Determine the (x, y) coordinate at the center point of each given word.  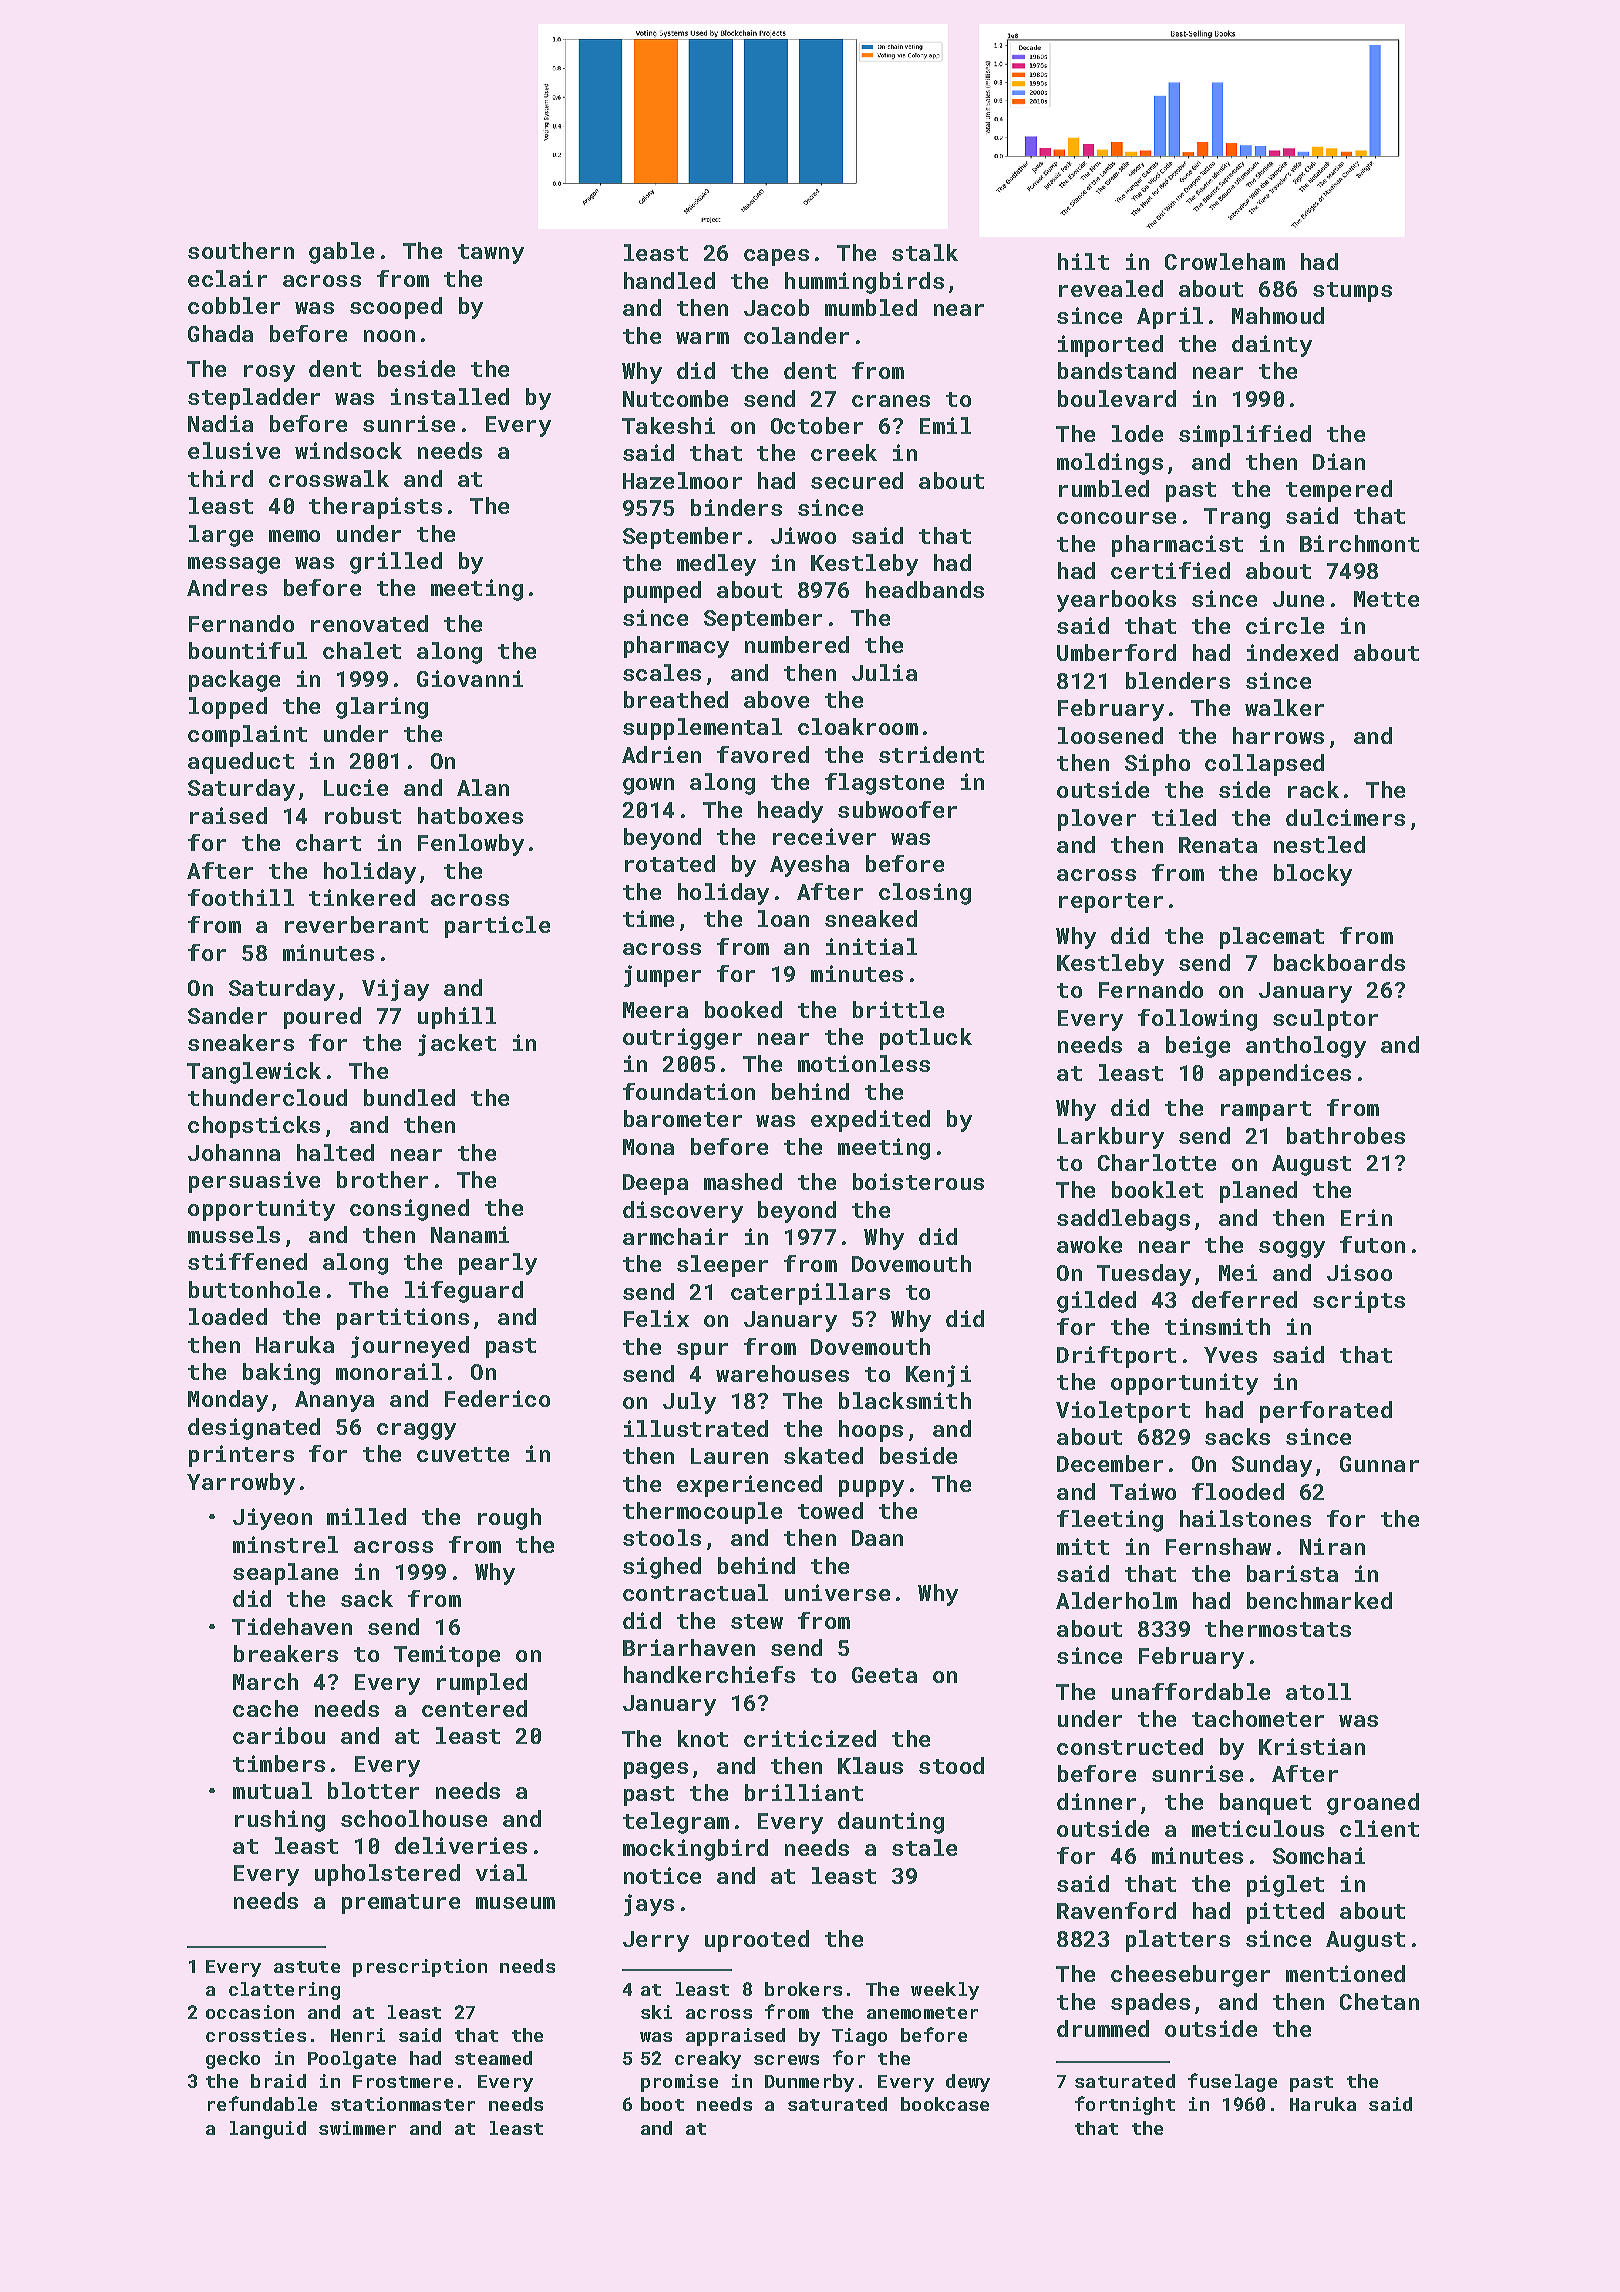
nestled (1319, 844)
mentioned (1345, 1973)
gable (341, 253)
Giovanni (470, 678)
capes (776, 257)
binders (736, 507)
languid (268, 2130)
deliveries (461, 1845)
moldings (1110, 464)
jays (649, 1905)
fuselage (1232, 2082)
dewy (968, 2083)
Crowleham (1225, 261)
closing (925, 894)
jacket (457, 1045)
